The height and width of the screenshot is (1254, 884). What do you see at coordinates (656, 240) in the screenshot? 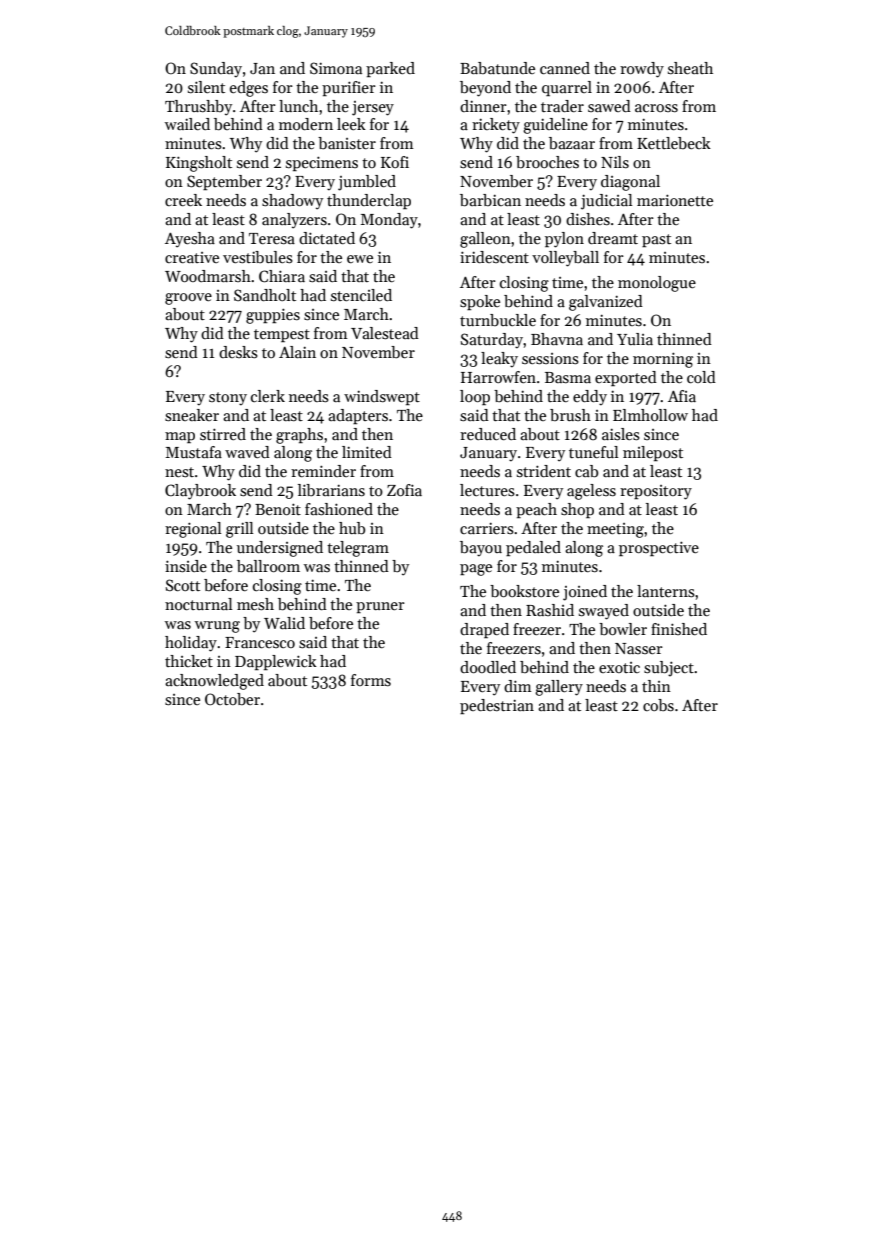
I see `past` at bounding box center [656, 240].
